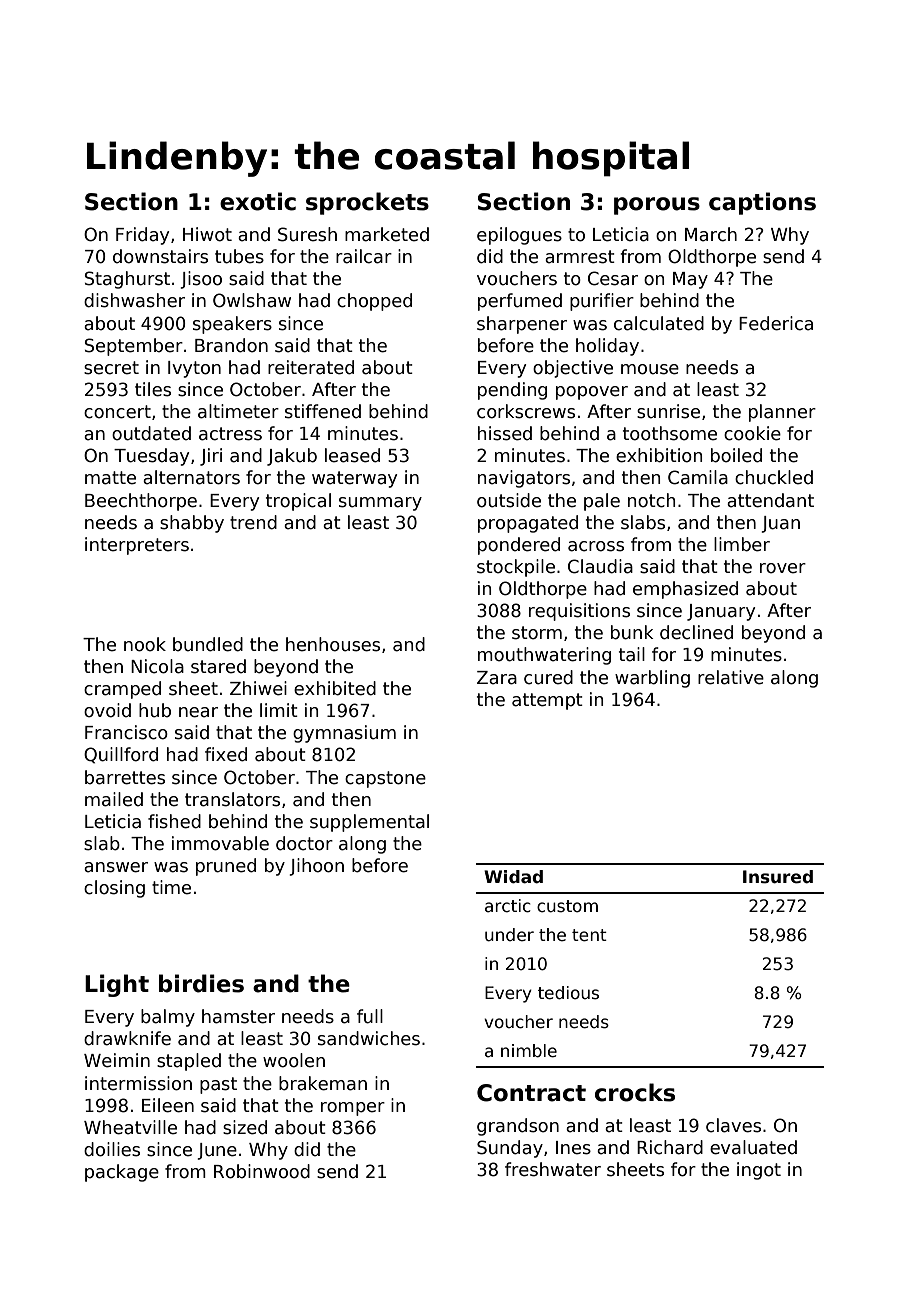 The height and width of the screenshot is (1316, 908). I want to click on stockpile, so click(516, 568).
